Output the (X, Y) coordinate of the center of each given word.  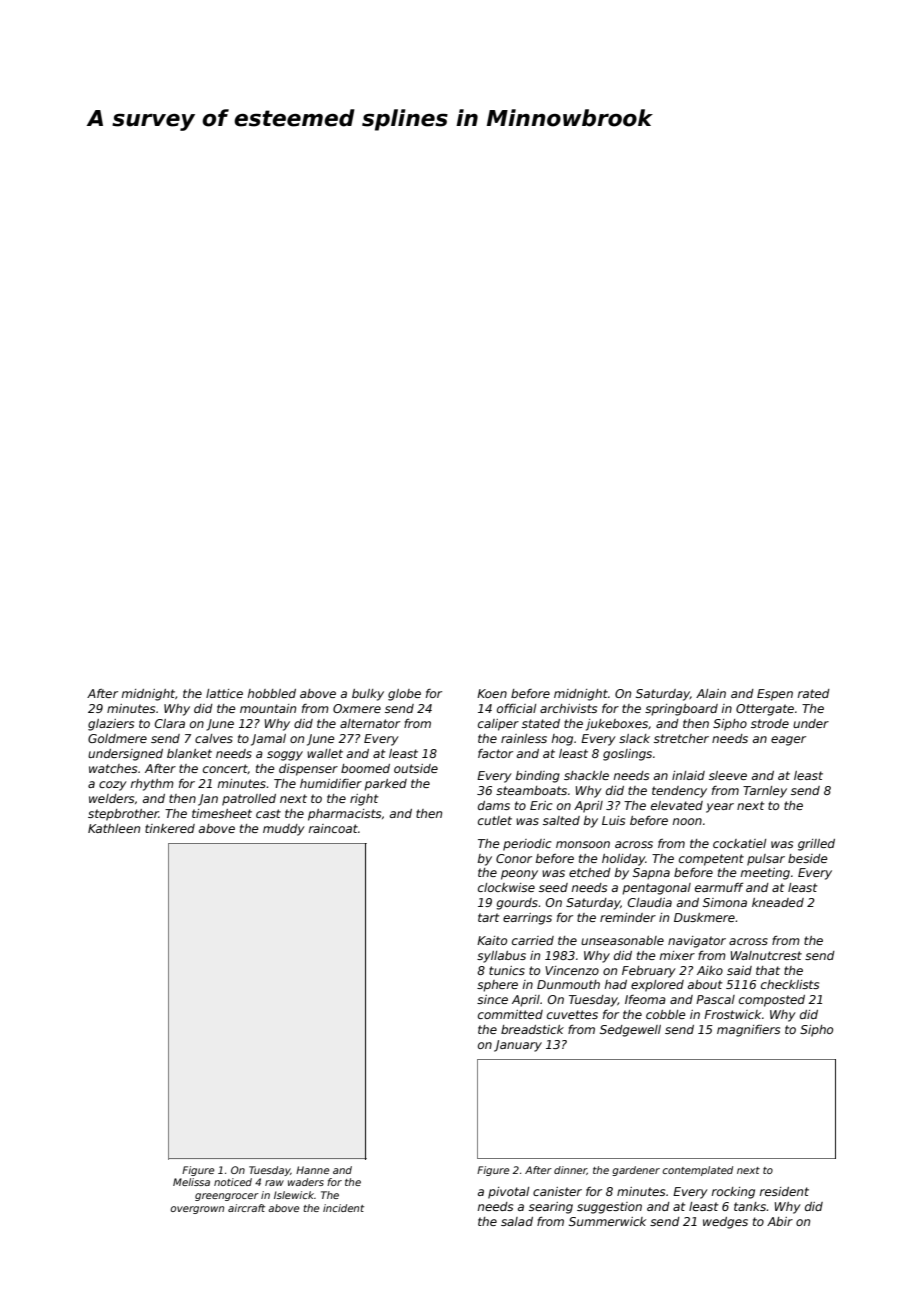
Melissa (191, 1182)
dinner (570, 1170)
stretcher (681, 738)
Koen (492, 693)
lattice (224, 693)
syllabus (501, 957)
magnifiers (748, 1031)
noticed (233, 1182)
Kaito (492, 940)
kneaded (778, 902)
